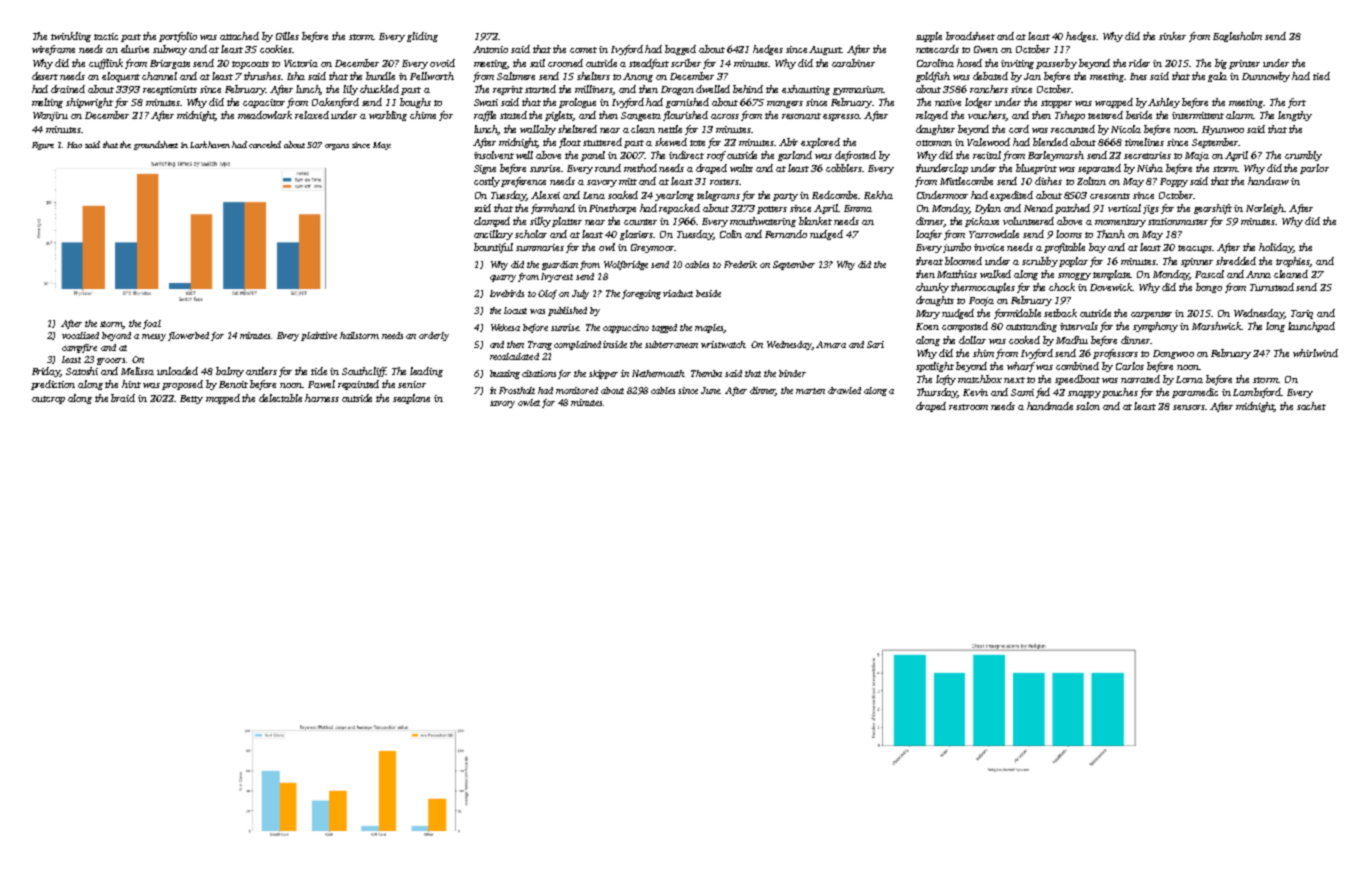 The image size is (1372, 887). I want to click on Wanjiru, so click(50, 116).
